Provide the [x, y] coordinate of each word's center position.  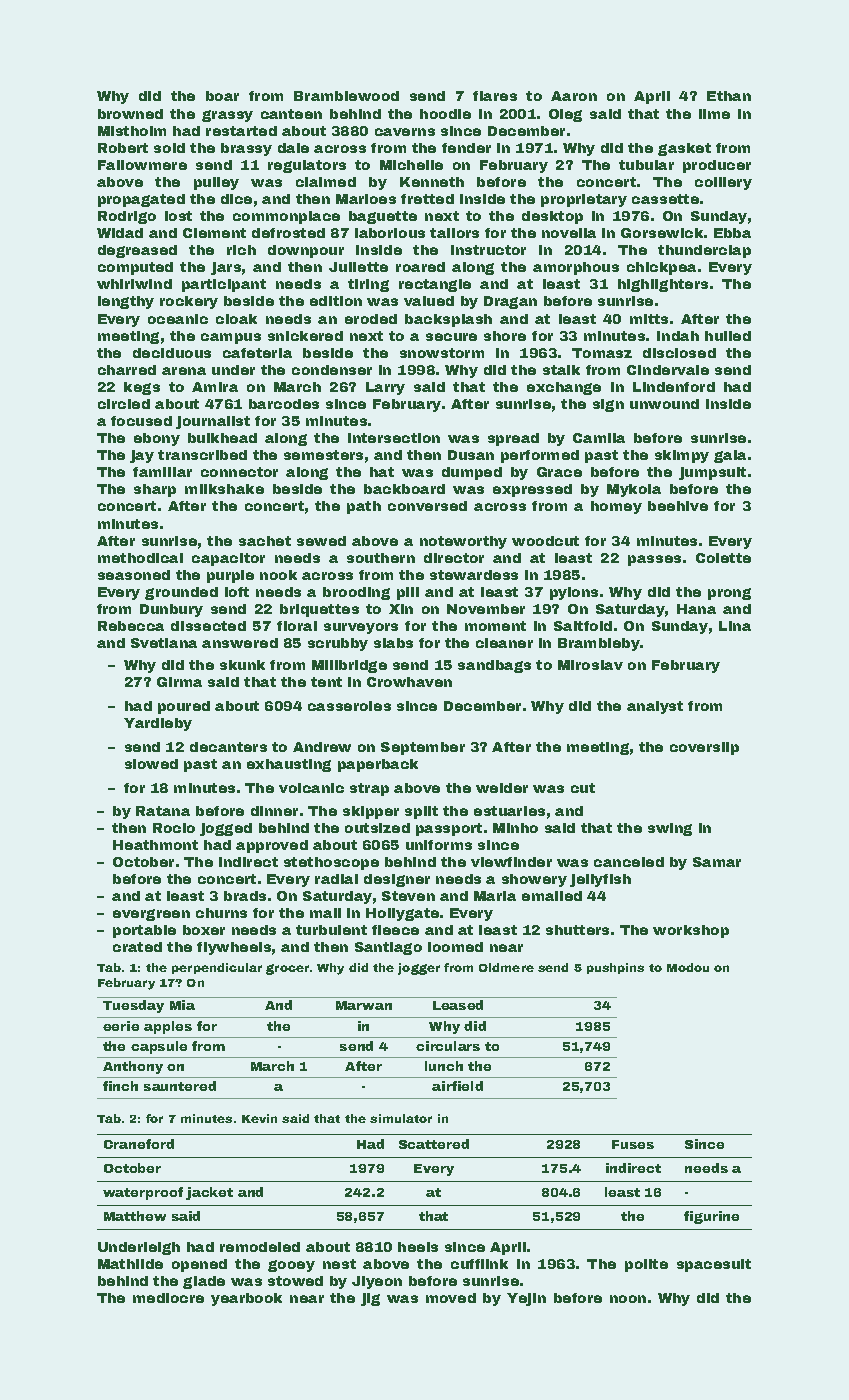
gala [730, 456]
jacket [209, 1193]
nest [339, 1264]
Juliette [358, 267]
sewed [321, 541]
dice [236, 199]
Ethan [729, 96]
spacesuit [714, 1265]
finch [120, 1086]
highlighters [663, 285]
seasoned [134, 575]
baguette [383, 217]
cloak [236, 319]
